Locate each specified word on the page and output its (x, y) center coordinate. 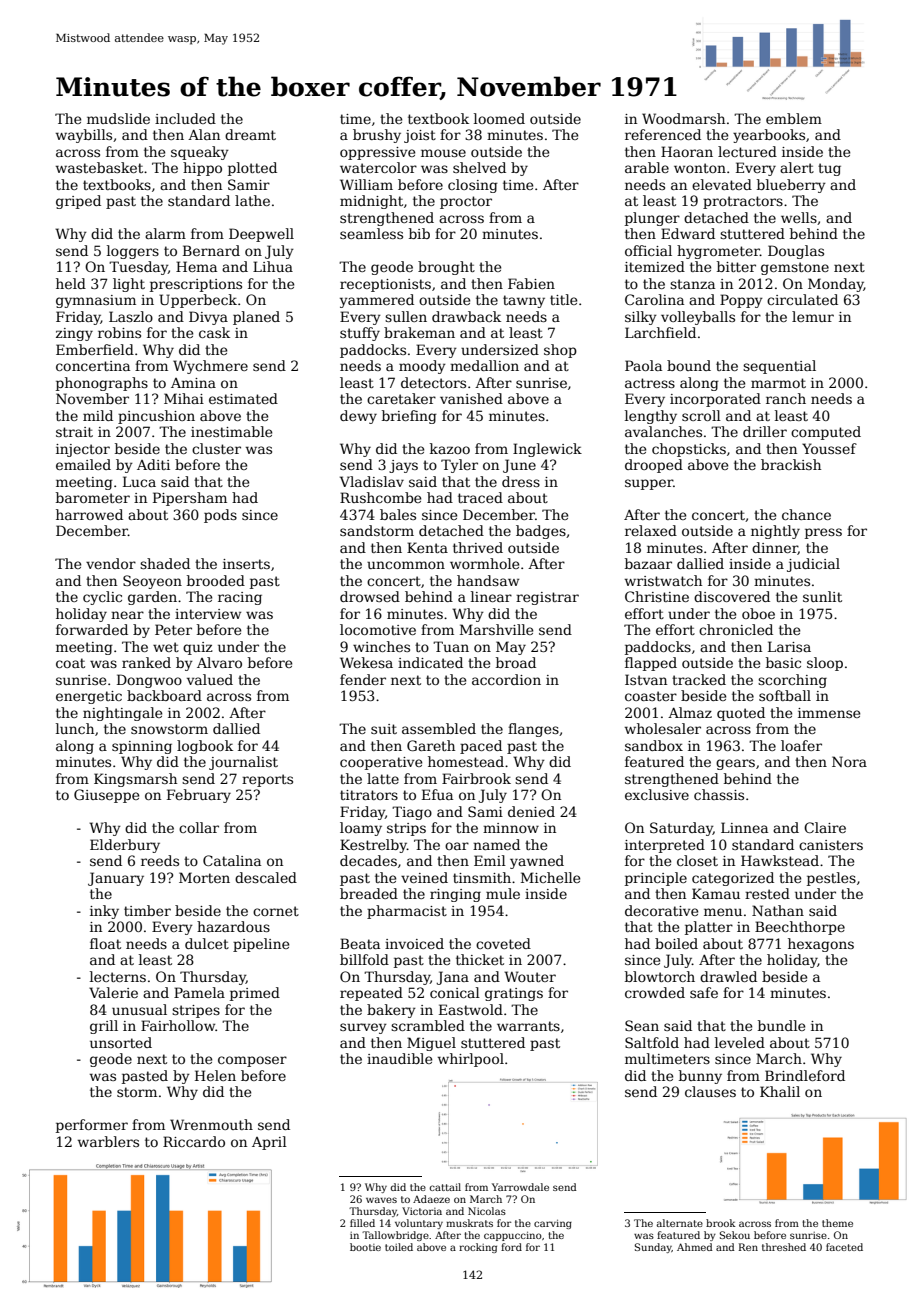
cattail (445, 1187)
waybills (84, 136)
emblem (794, 118)
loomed (499, 118)
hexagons (821, 945)
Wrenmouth (211, 1124)
